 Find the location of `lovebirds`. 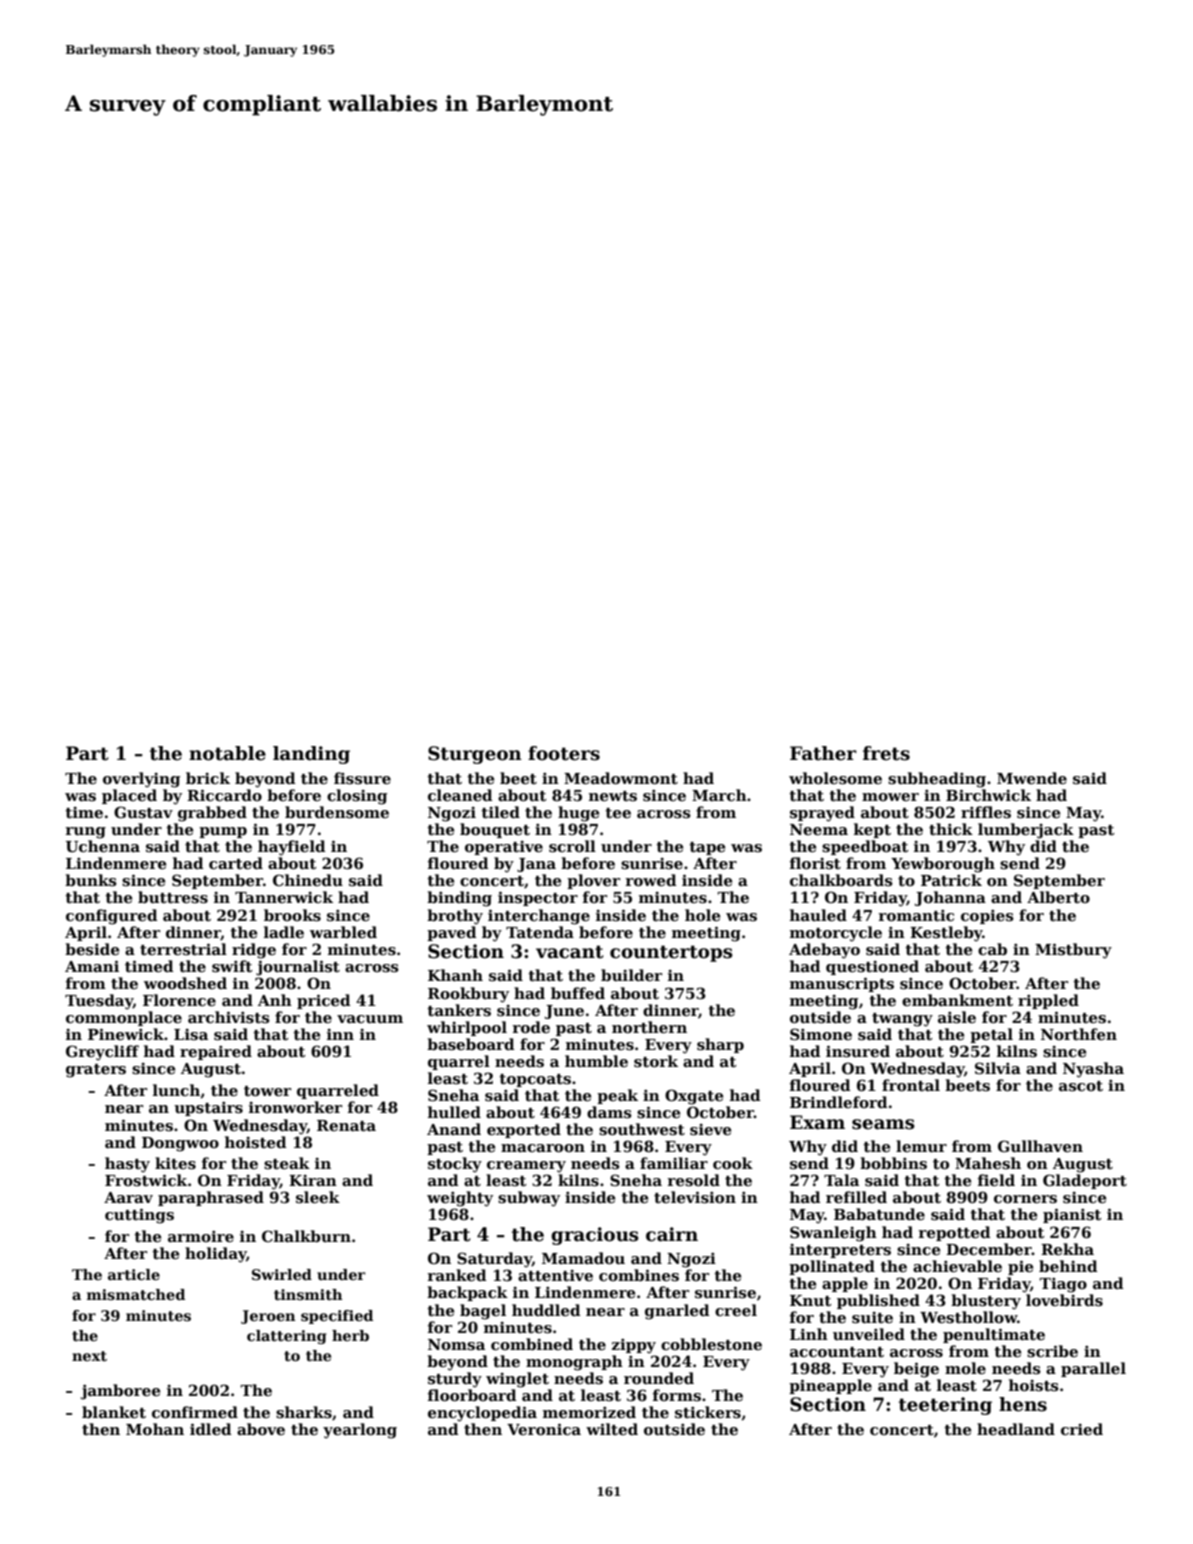

lovebirds is located at coordinates (1064, 1300).
